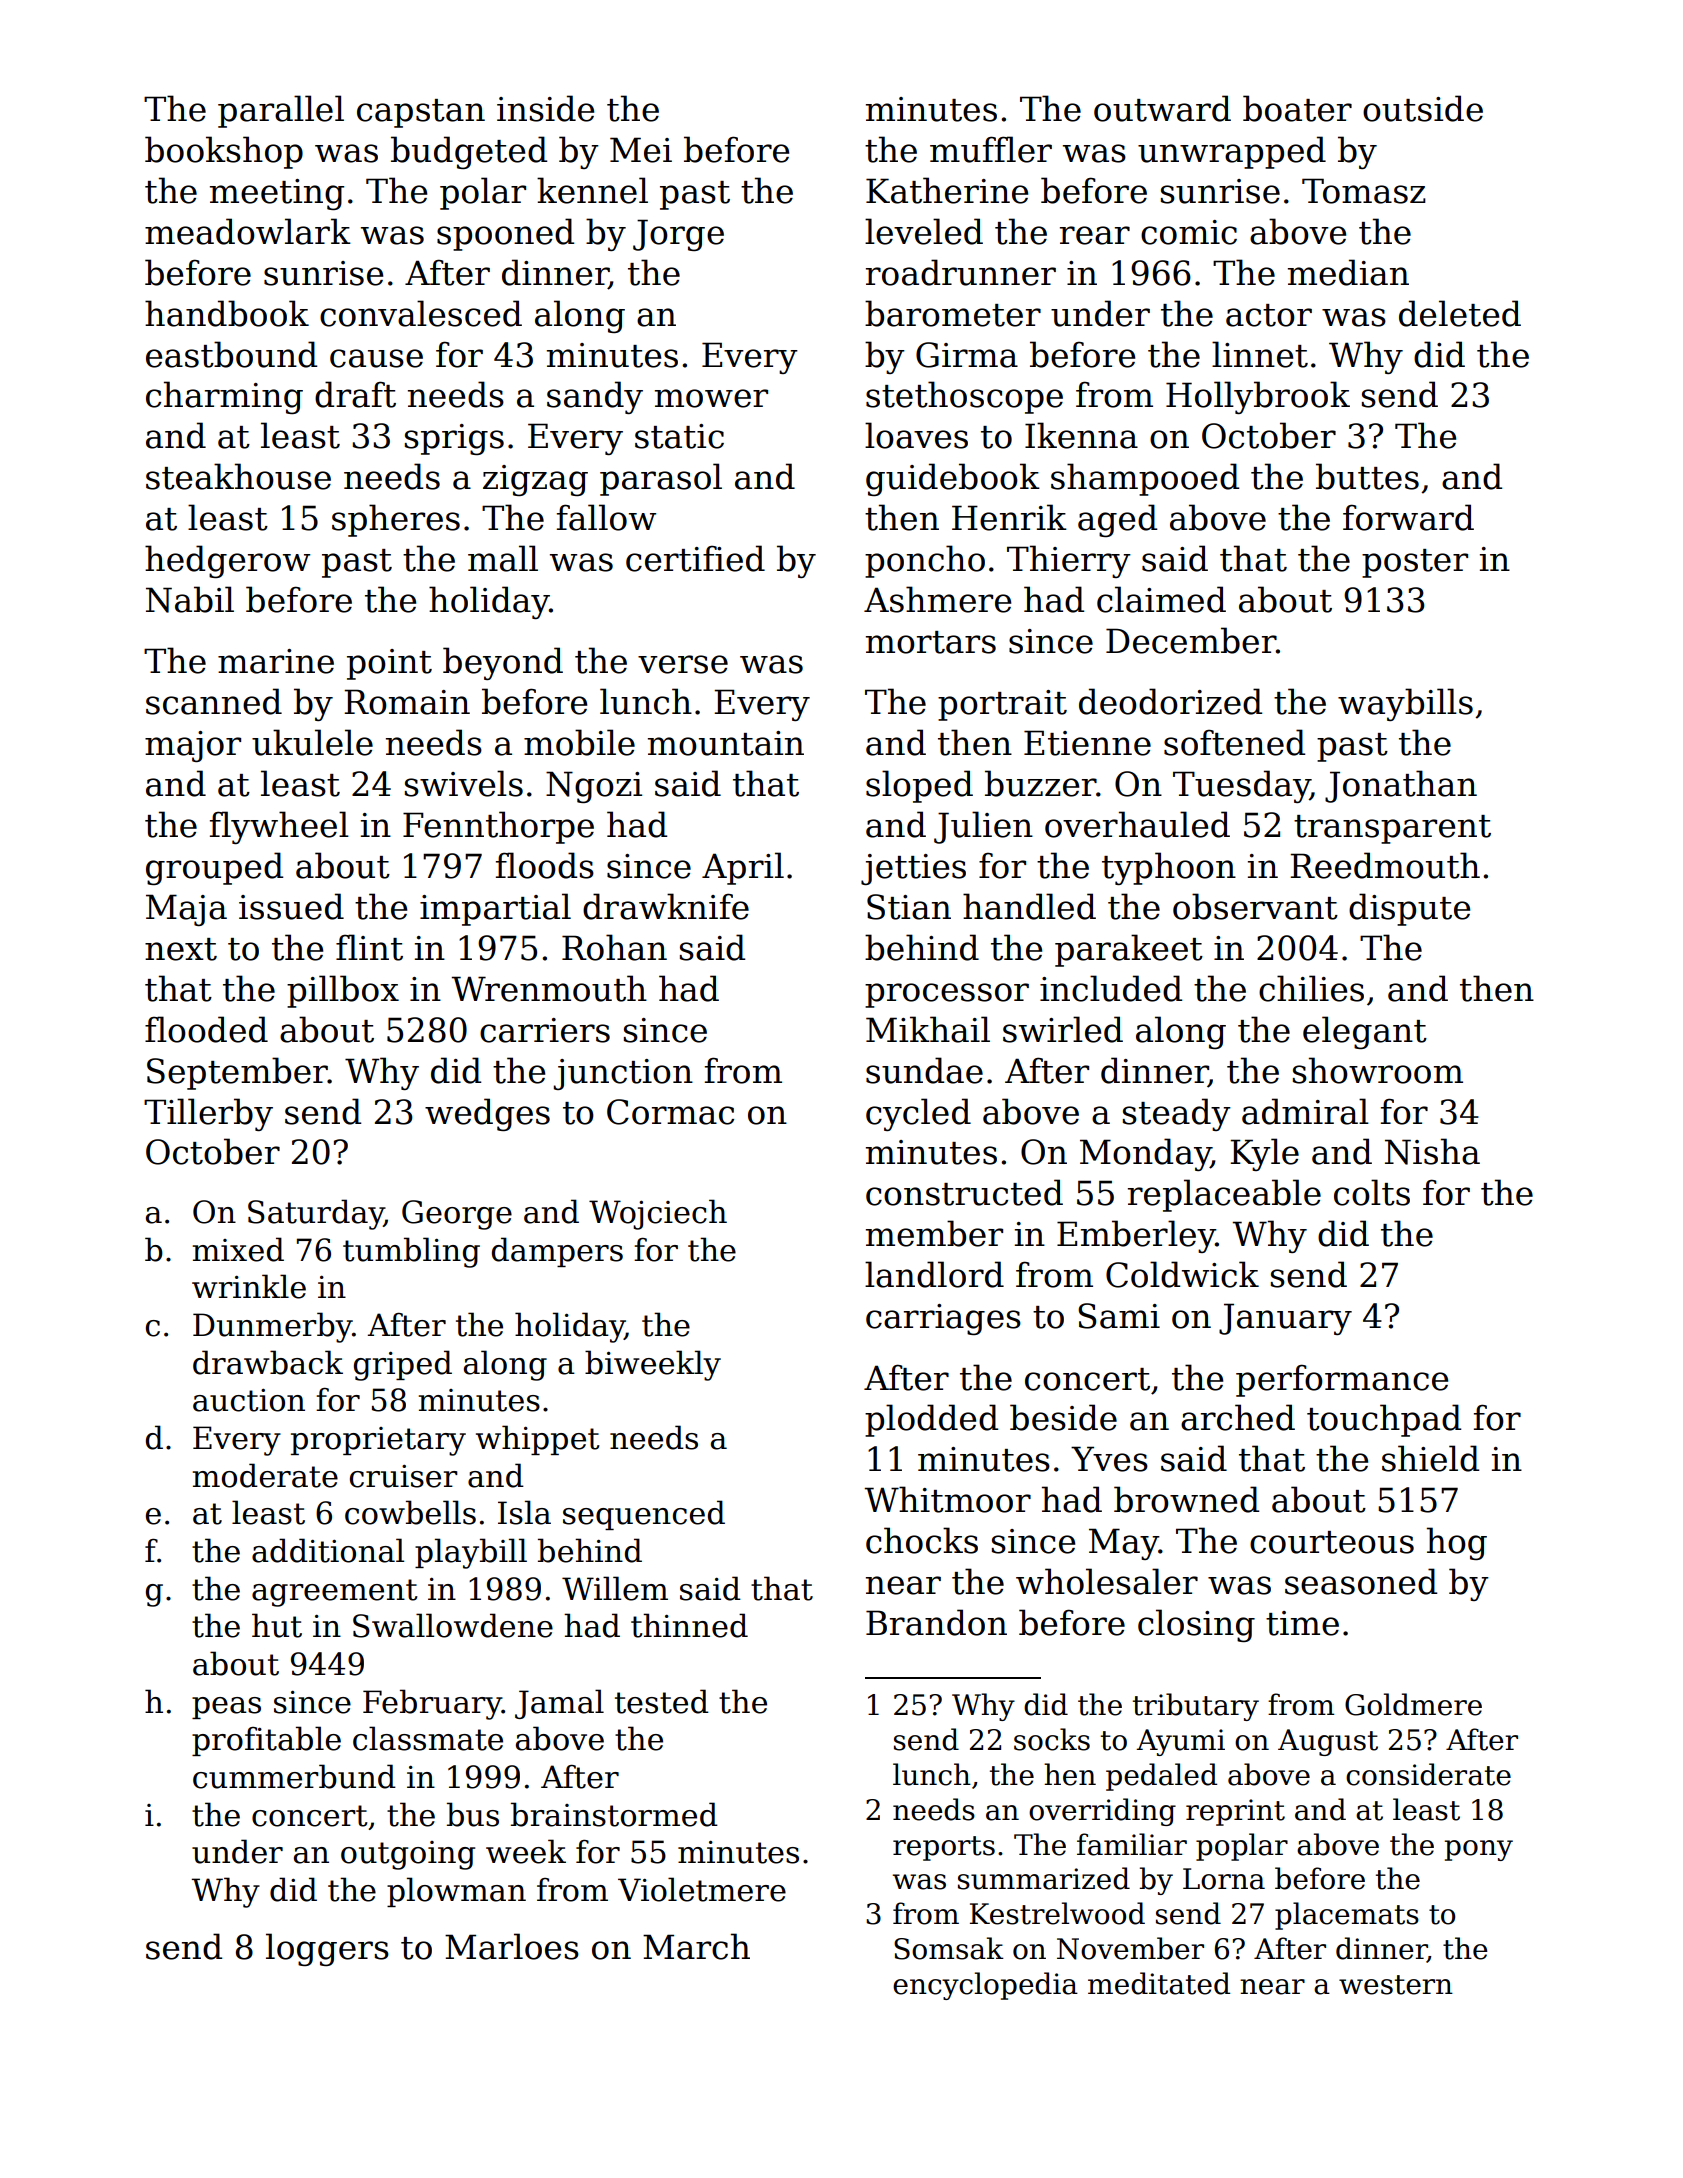 The image size is (1683, 2178). Describe the element at coordinates (226, 1708) in the screenshot. I see `peas` at that location.
